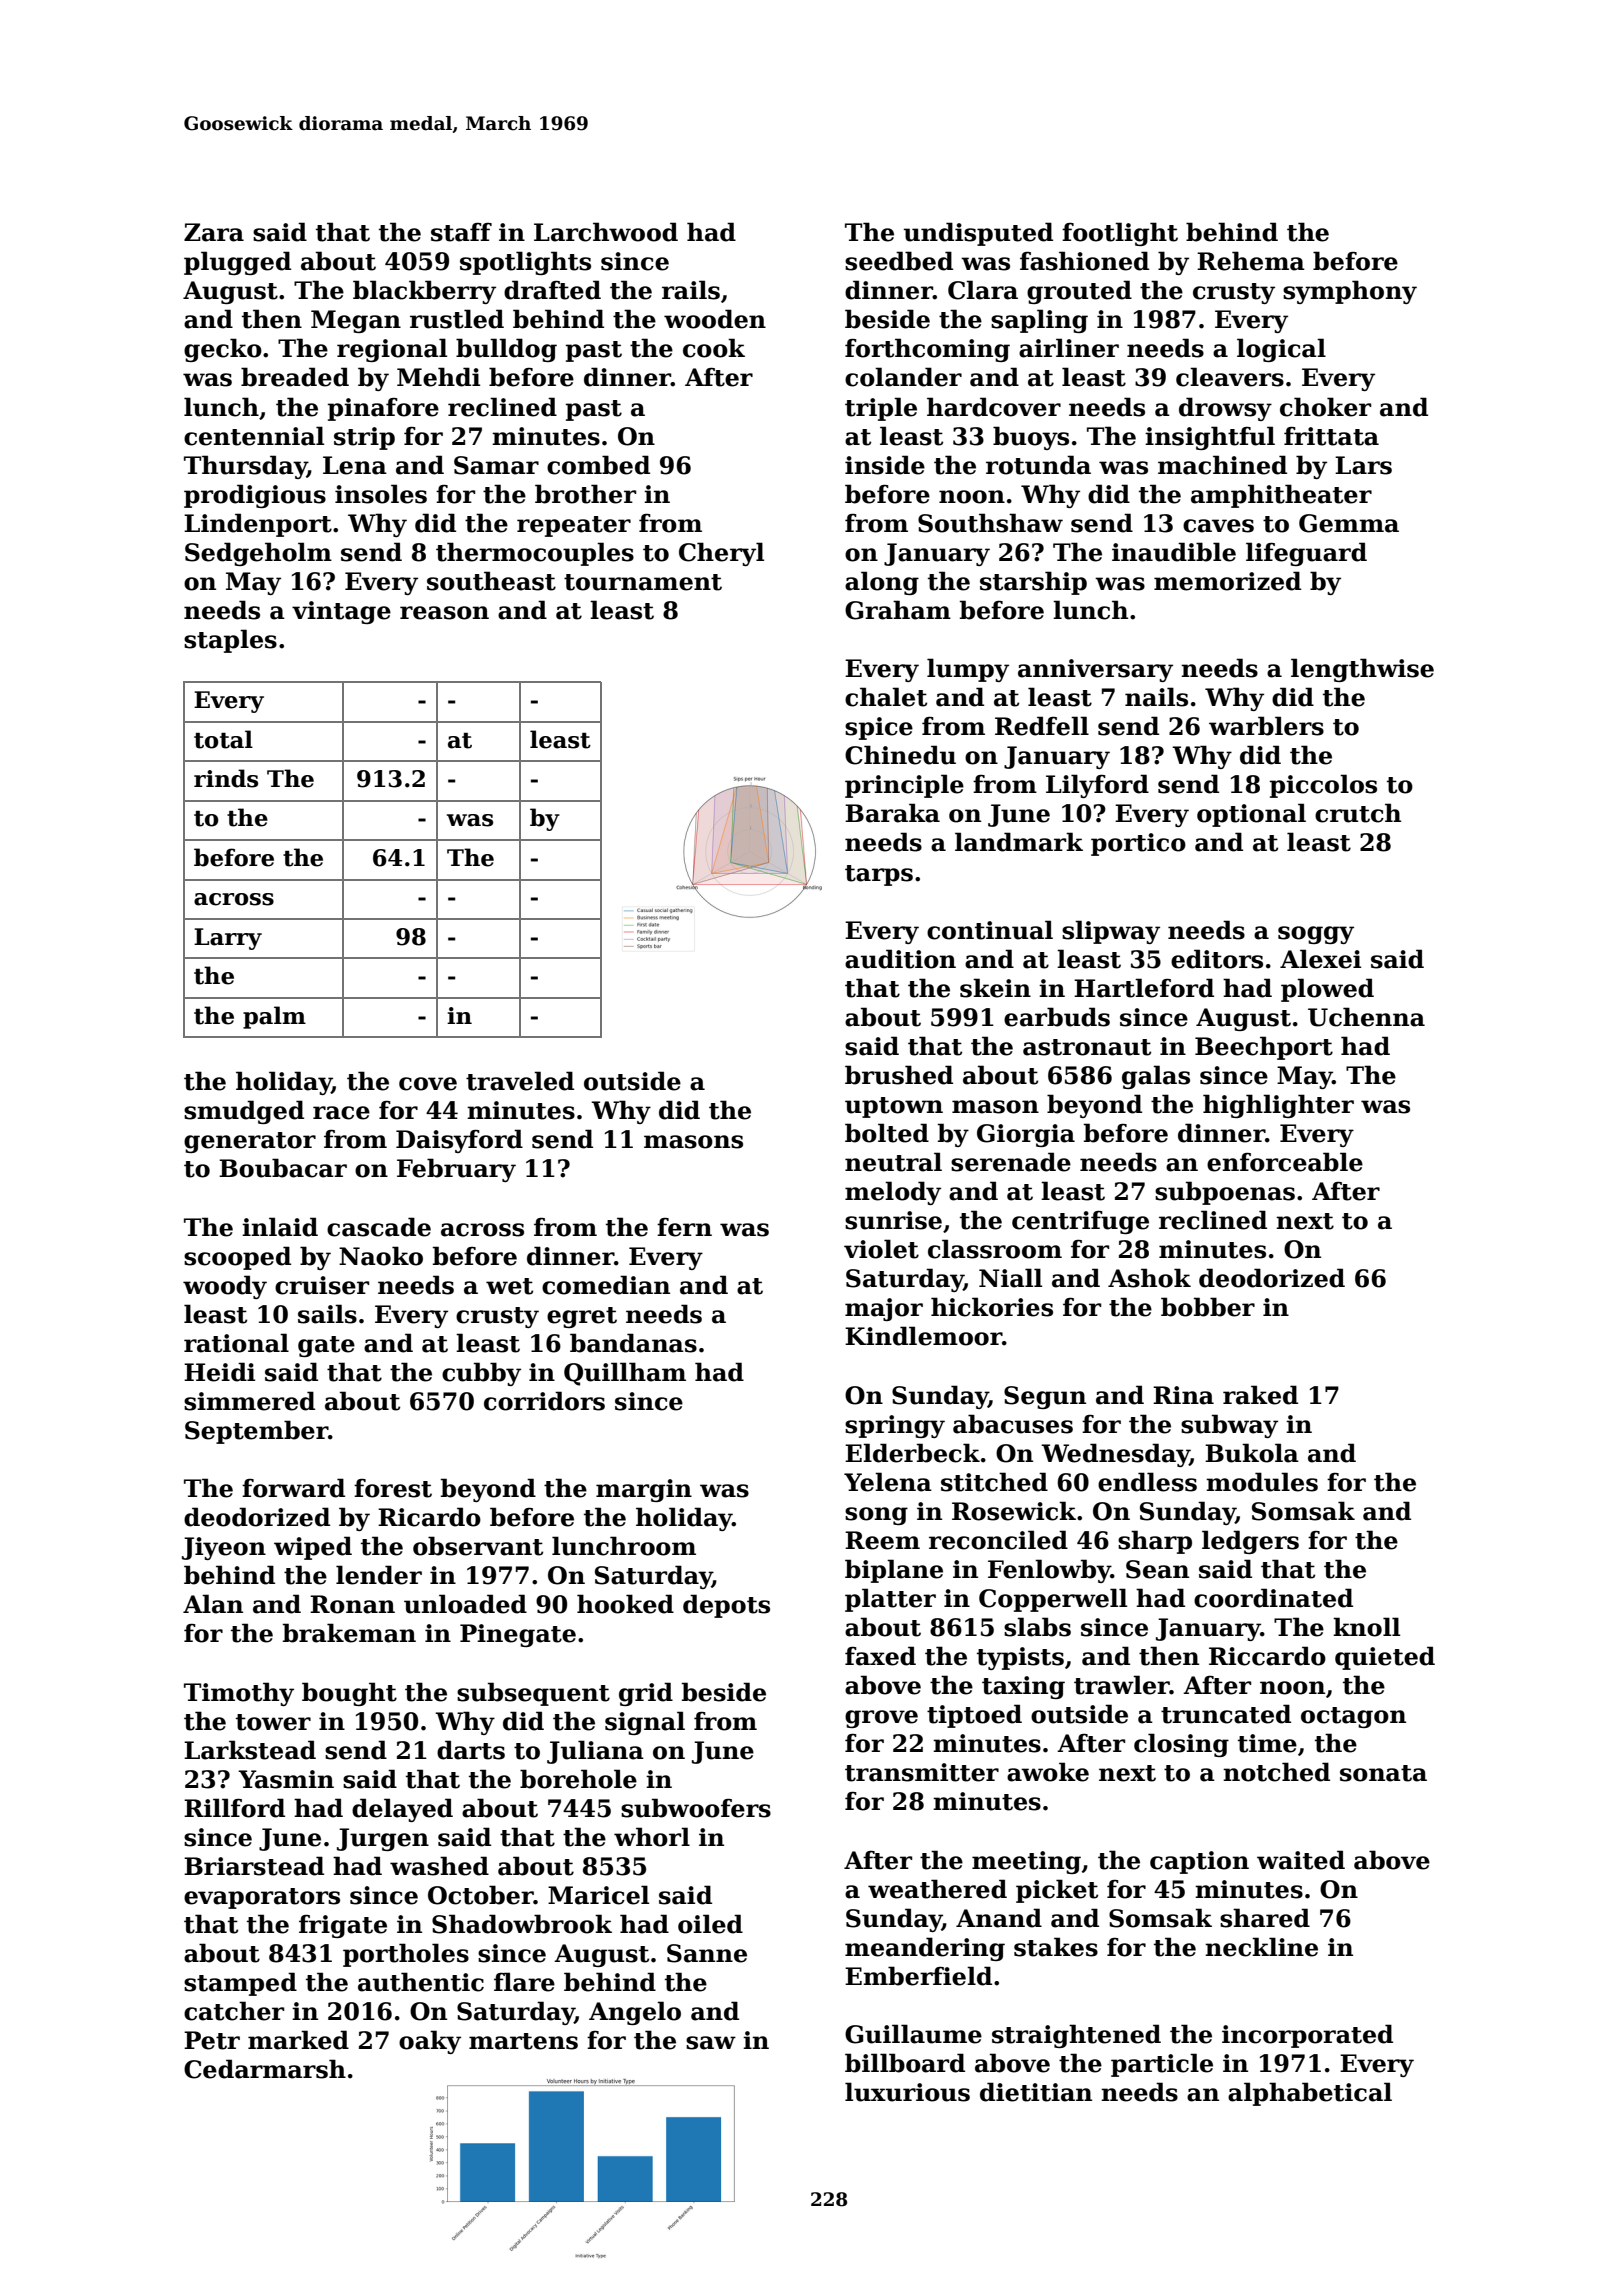 This document has width=1620, height=2292. I want to click on Cedarmarsh, so click(265, 2069).
